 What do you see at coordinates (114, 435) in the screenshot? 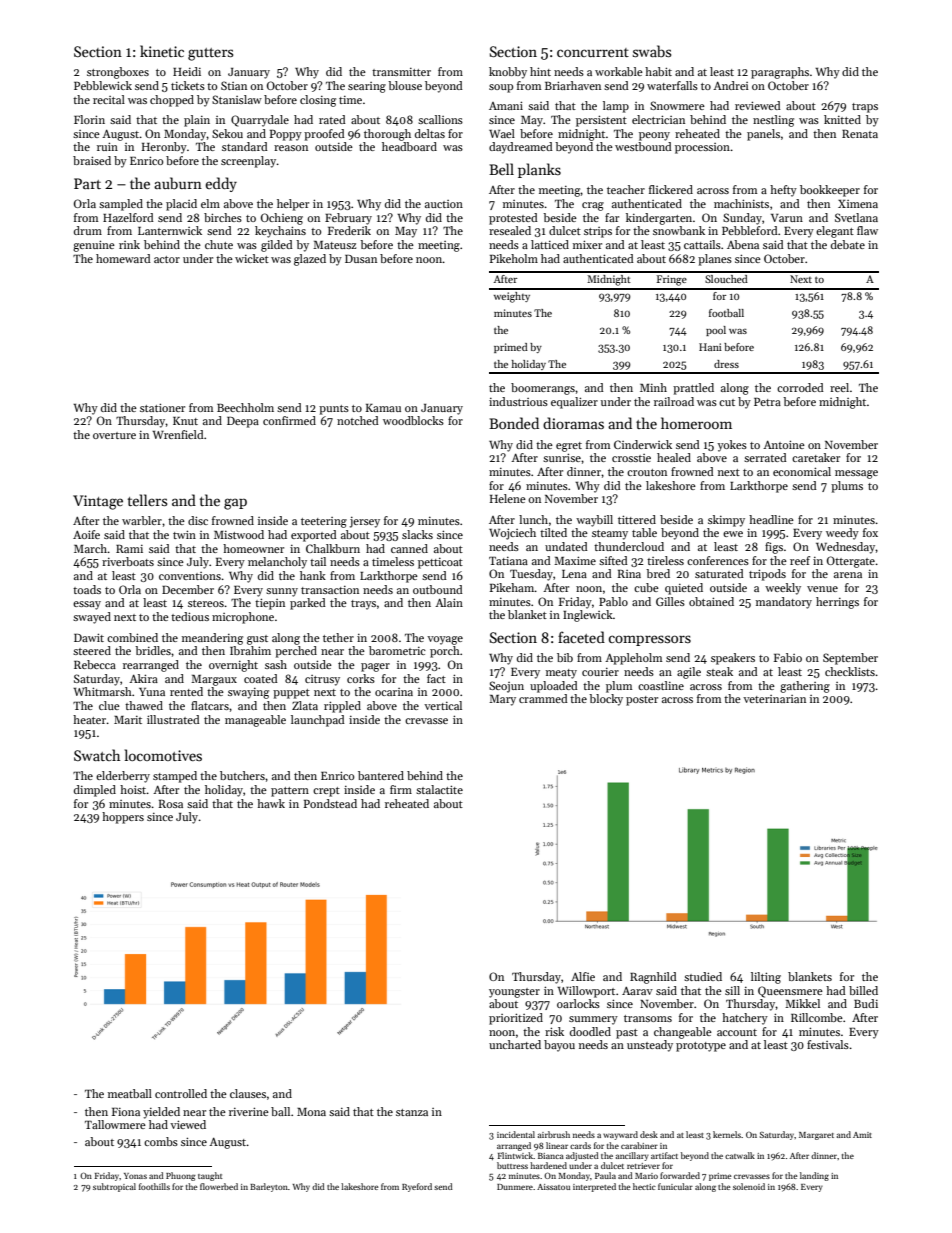
I see `overture` at bounding box center [114, 435].
